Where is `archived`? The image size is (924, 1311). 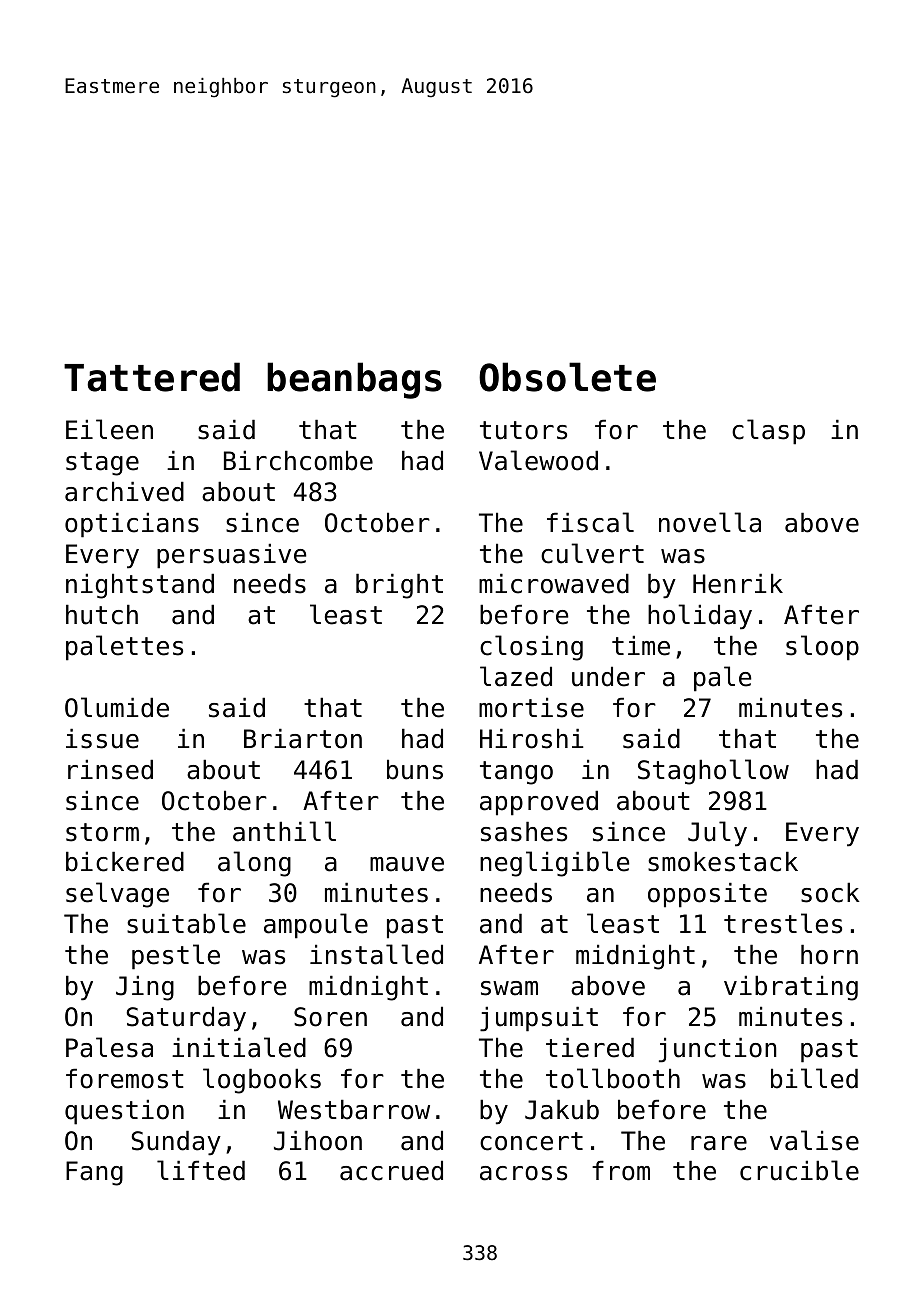
archived is located at coordinates (124, 491).
